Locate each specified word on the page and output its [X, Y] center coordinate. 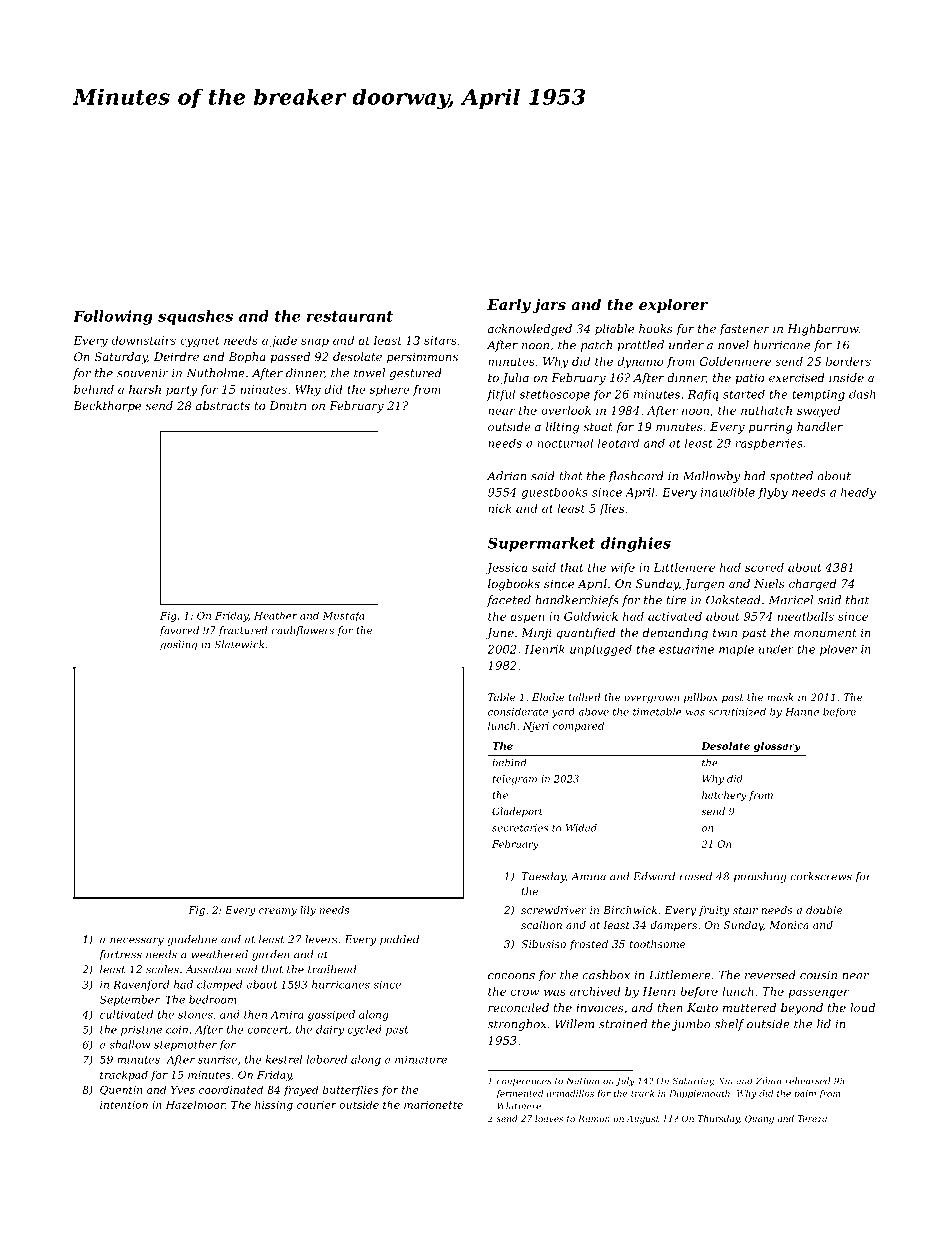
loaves [549, 1118]
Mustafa [344, 617]
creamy [278, 912]
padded [399, 940]
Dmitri [288, 405]
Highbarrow [823, 330]
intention [124, 1105]
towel [369, 373]
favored [179, 631]
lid [824, 1024]
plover [838, 650]
